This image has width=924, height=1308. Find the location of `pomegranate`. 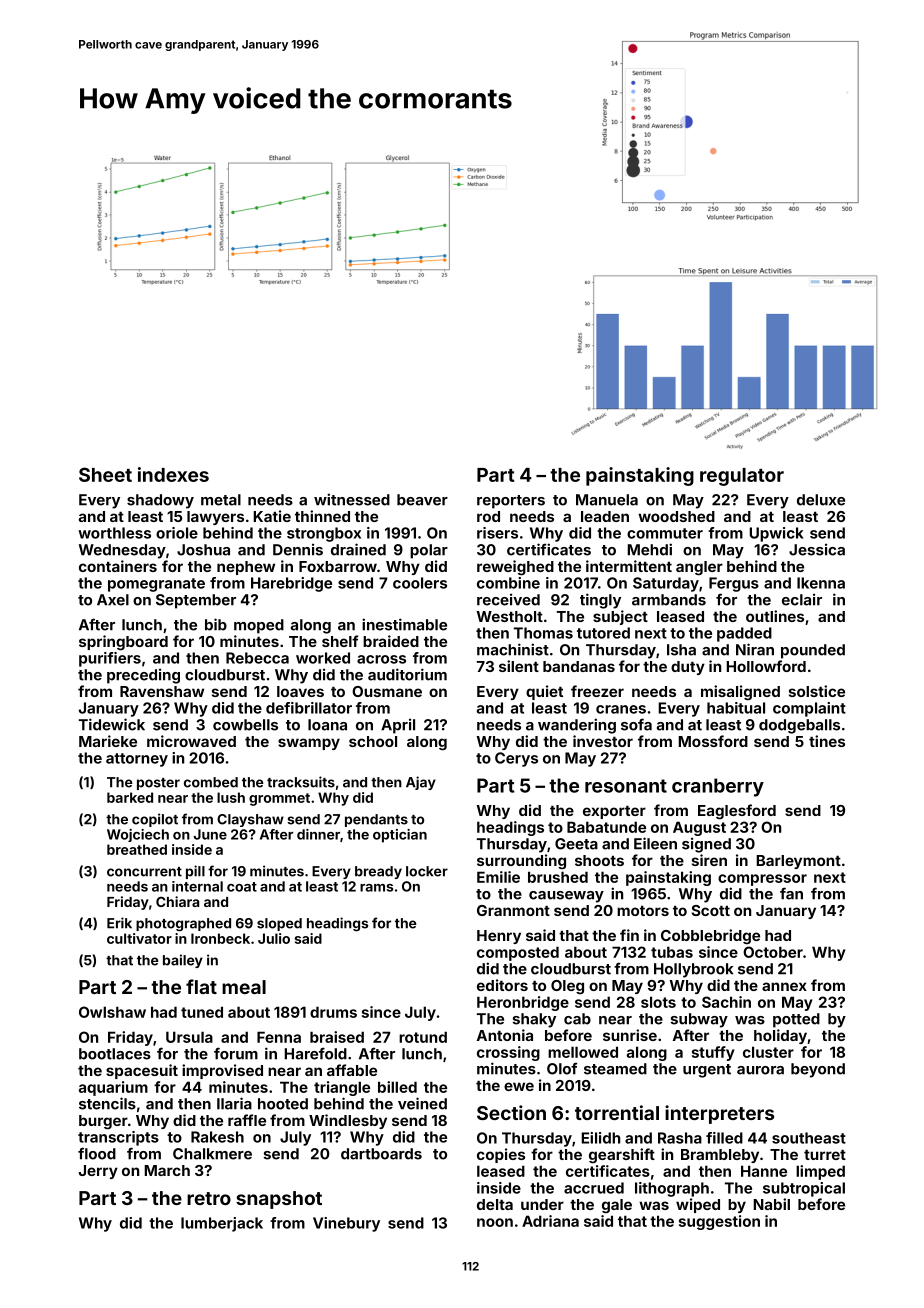

pomegranate is located at coordinates (156, 585).
